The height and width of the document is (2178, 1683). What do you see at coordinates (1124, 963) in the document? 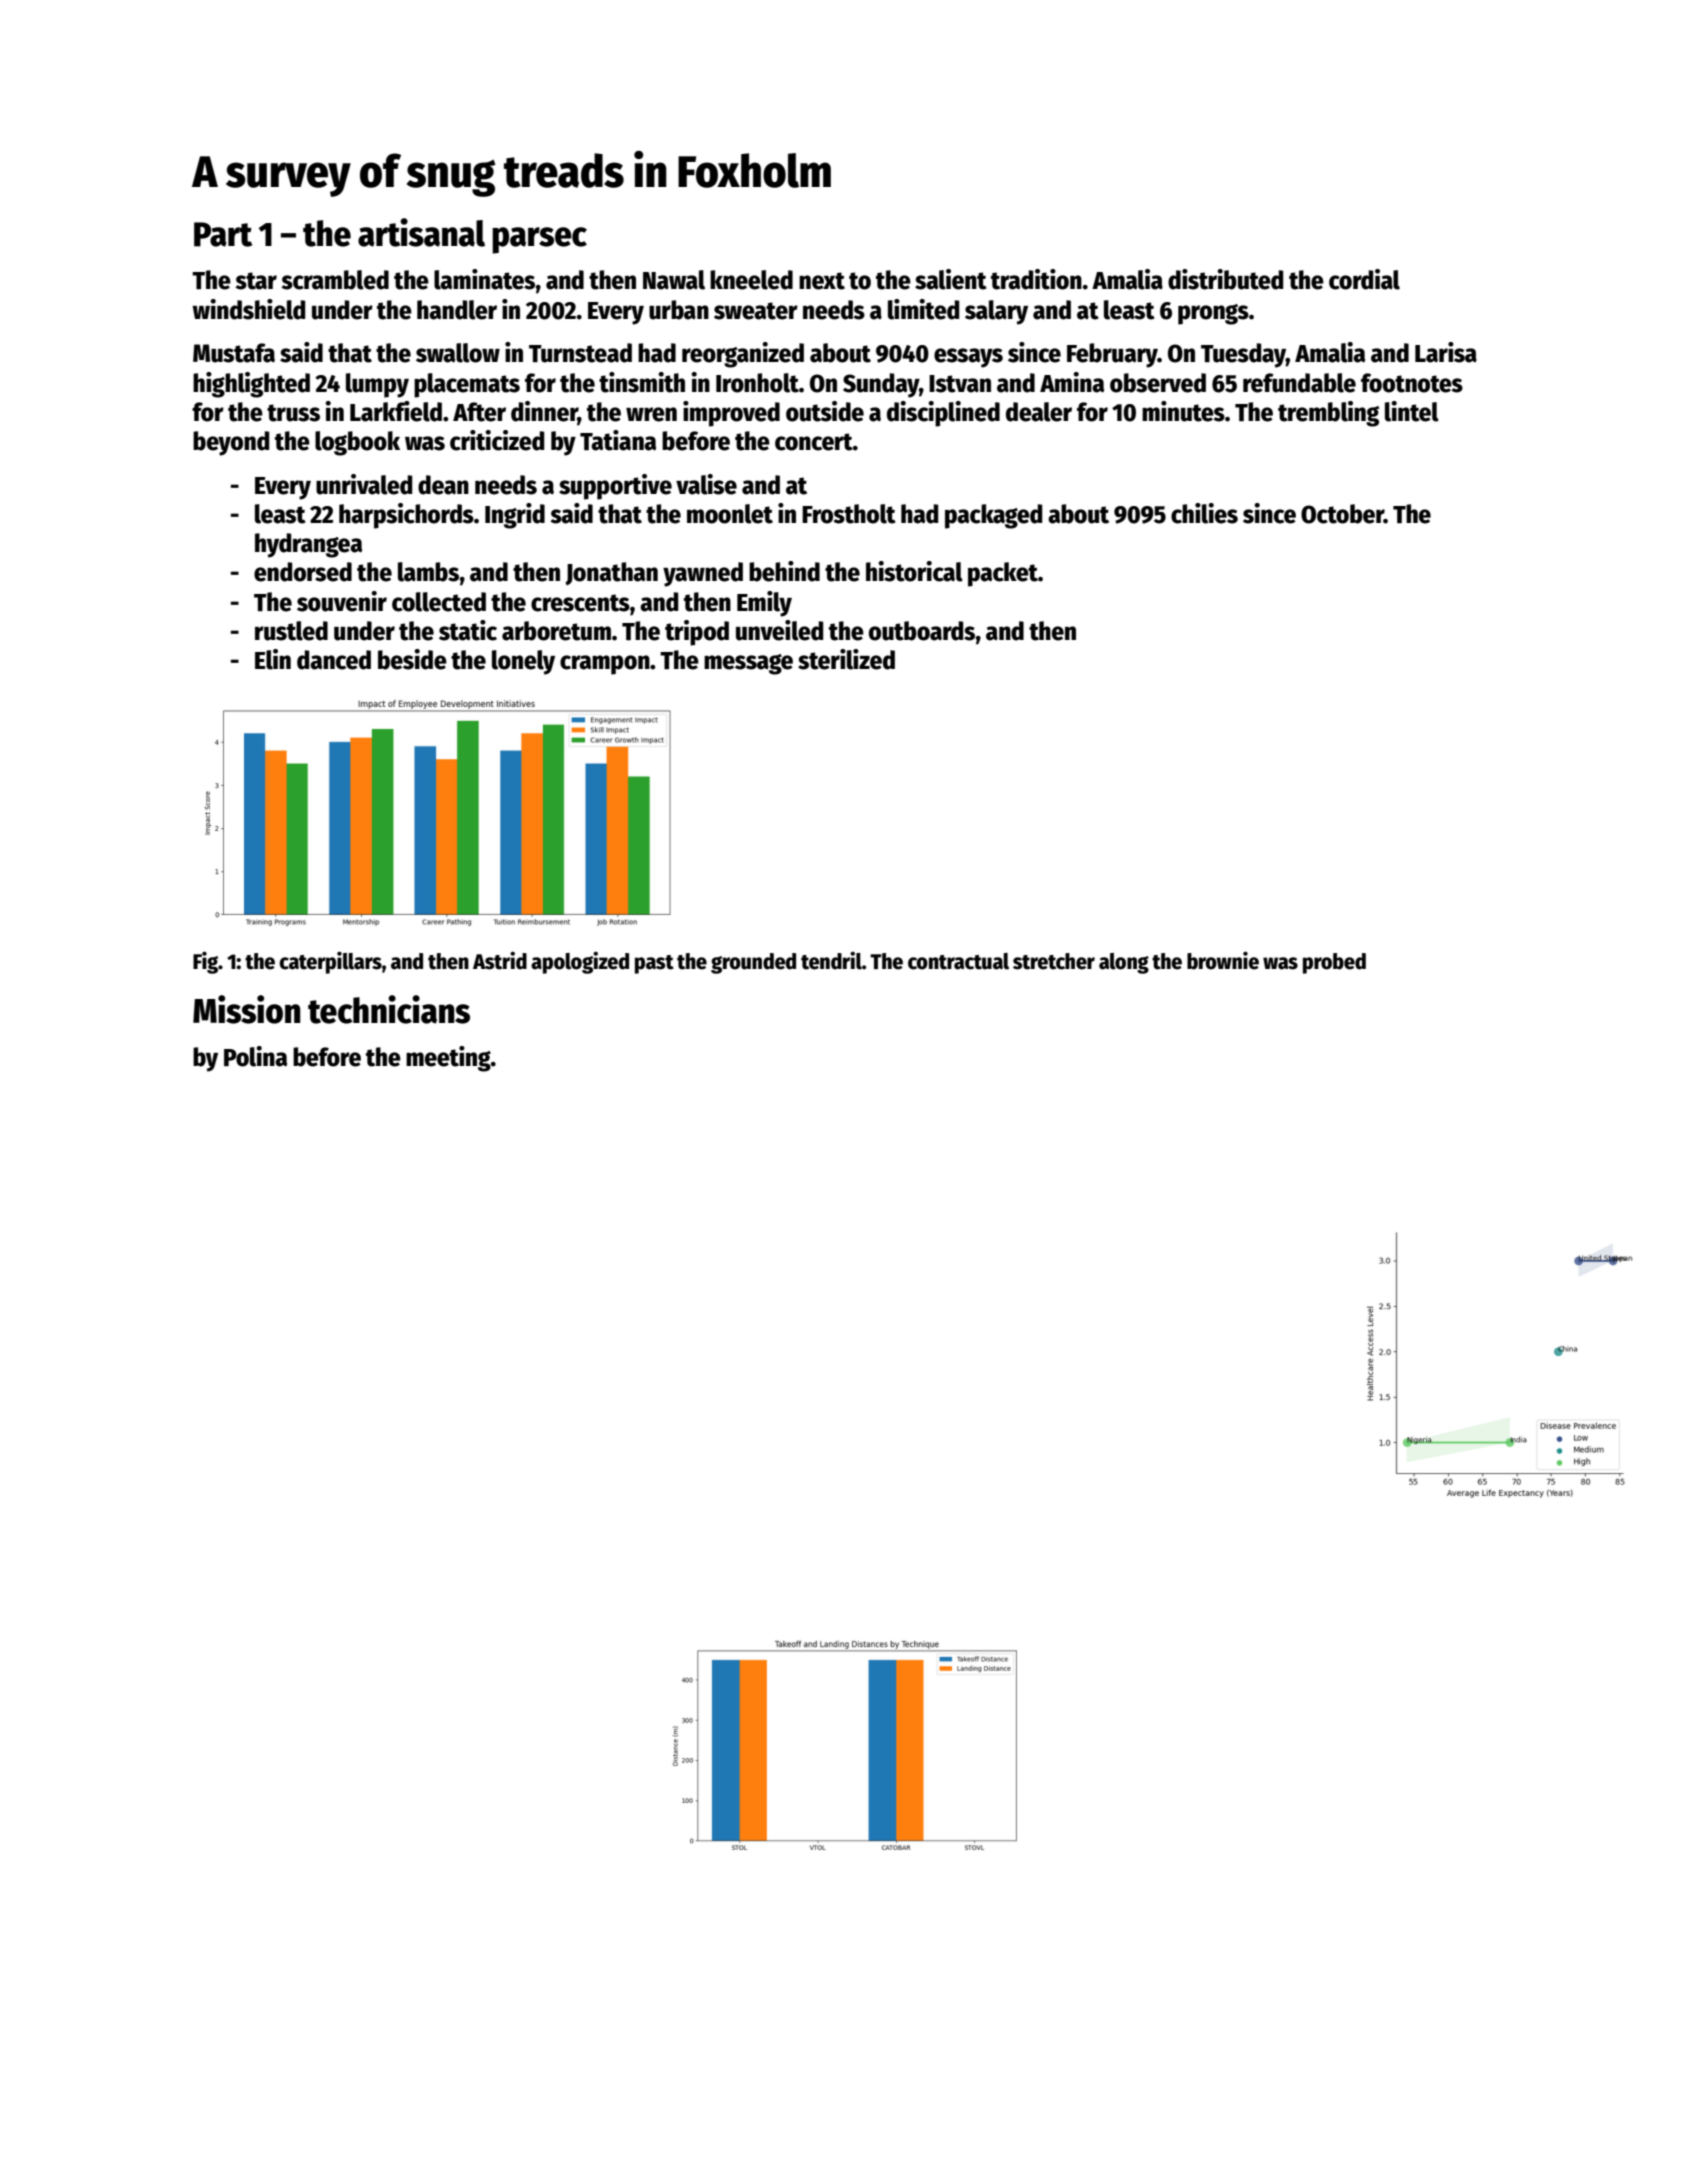
I see `along` at bounding box center [1124, 963].
